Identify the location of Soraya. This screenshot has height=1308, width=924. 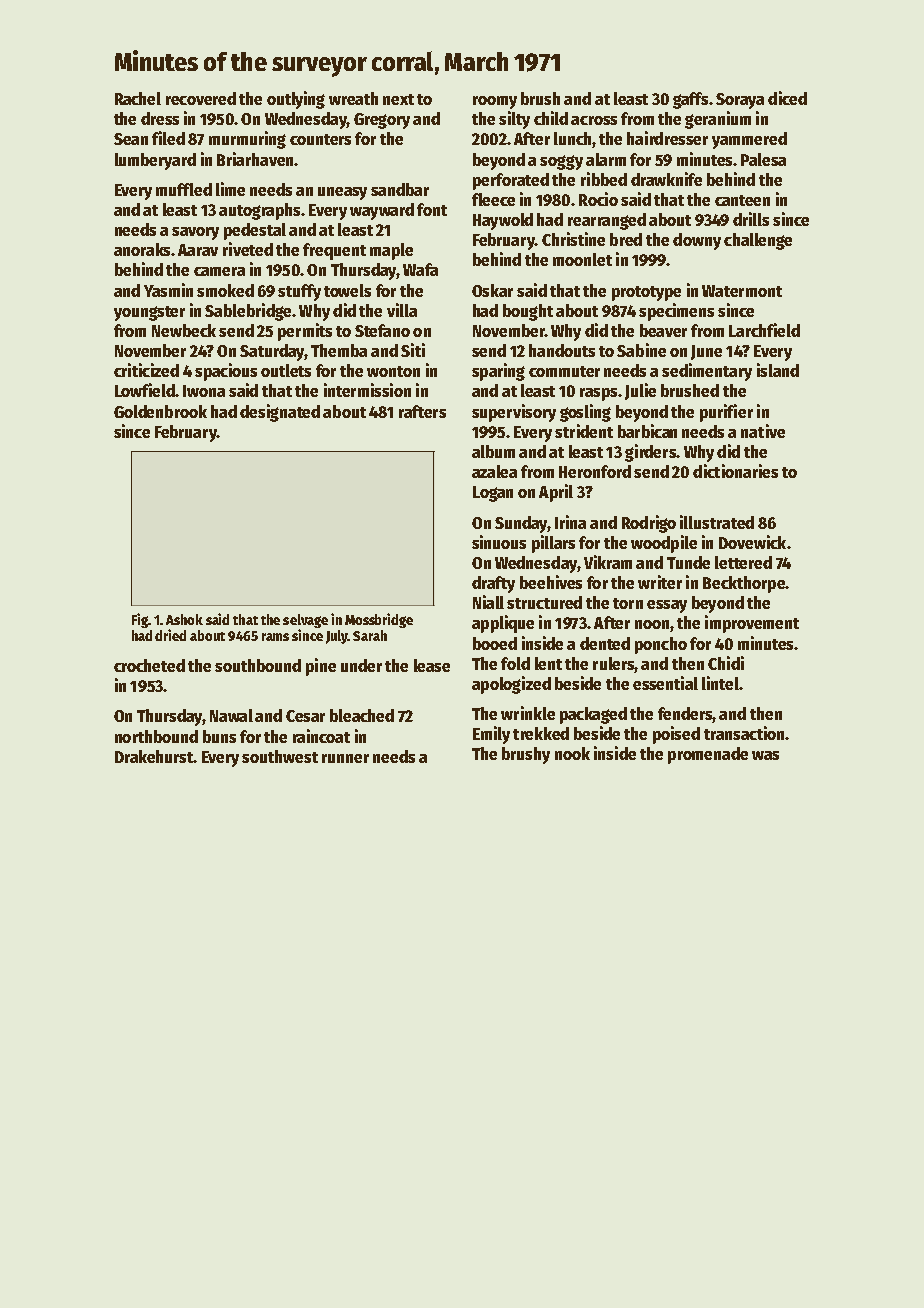
(740, 101).
